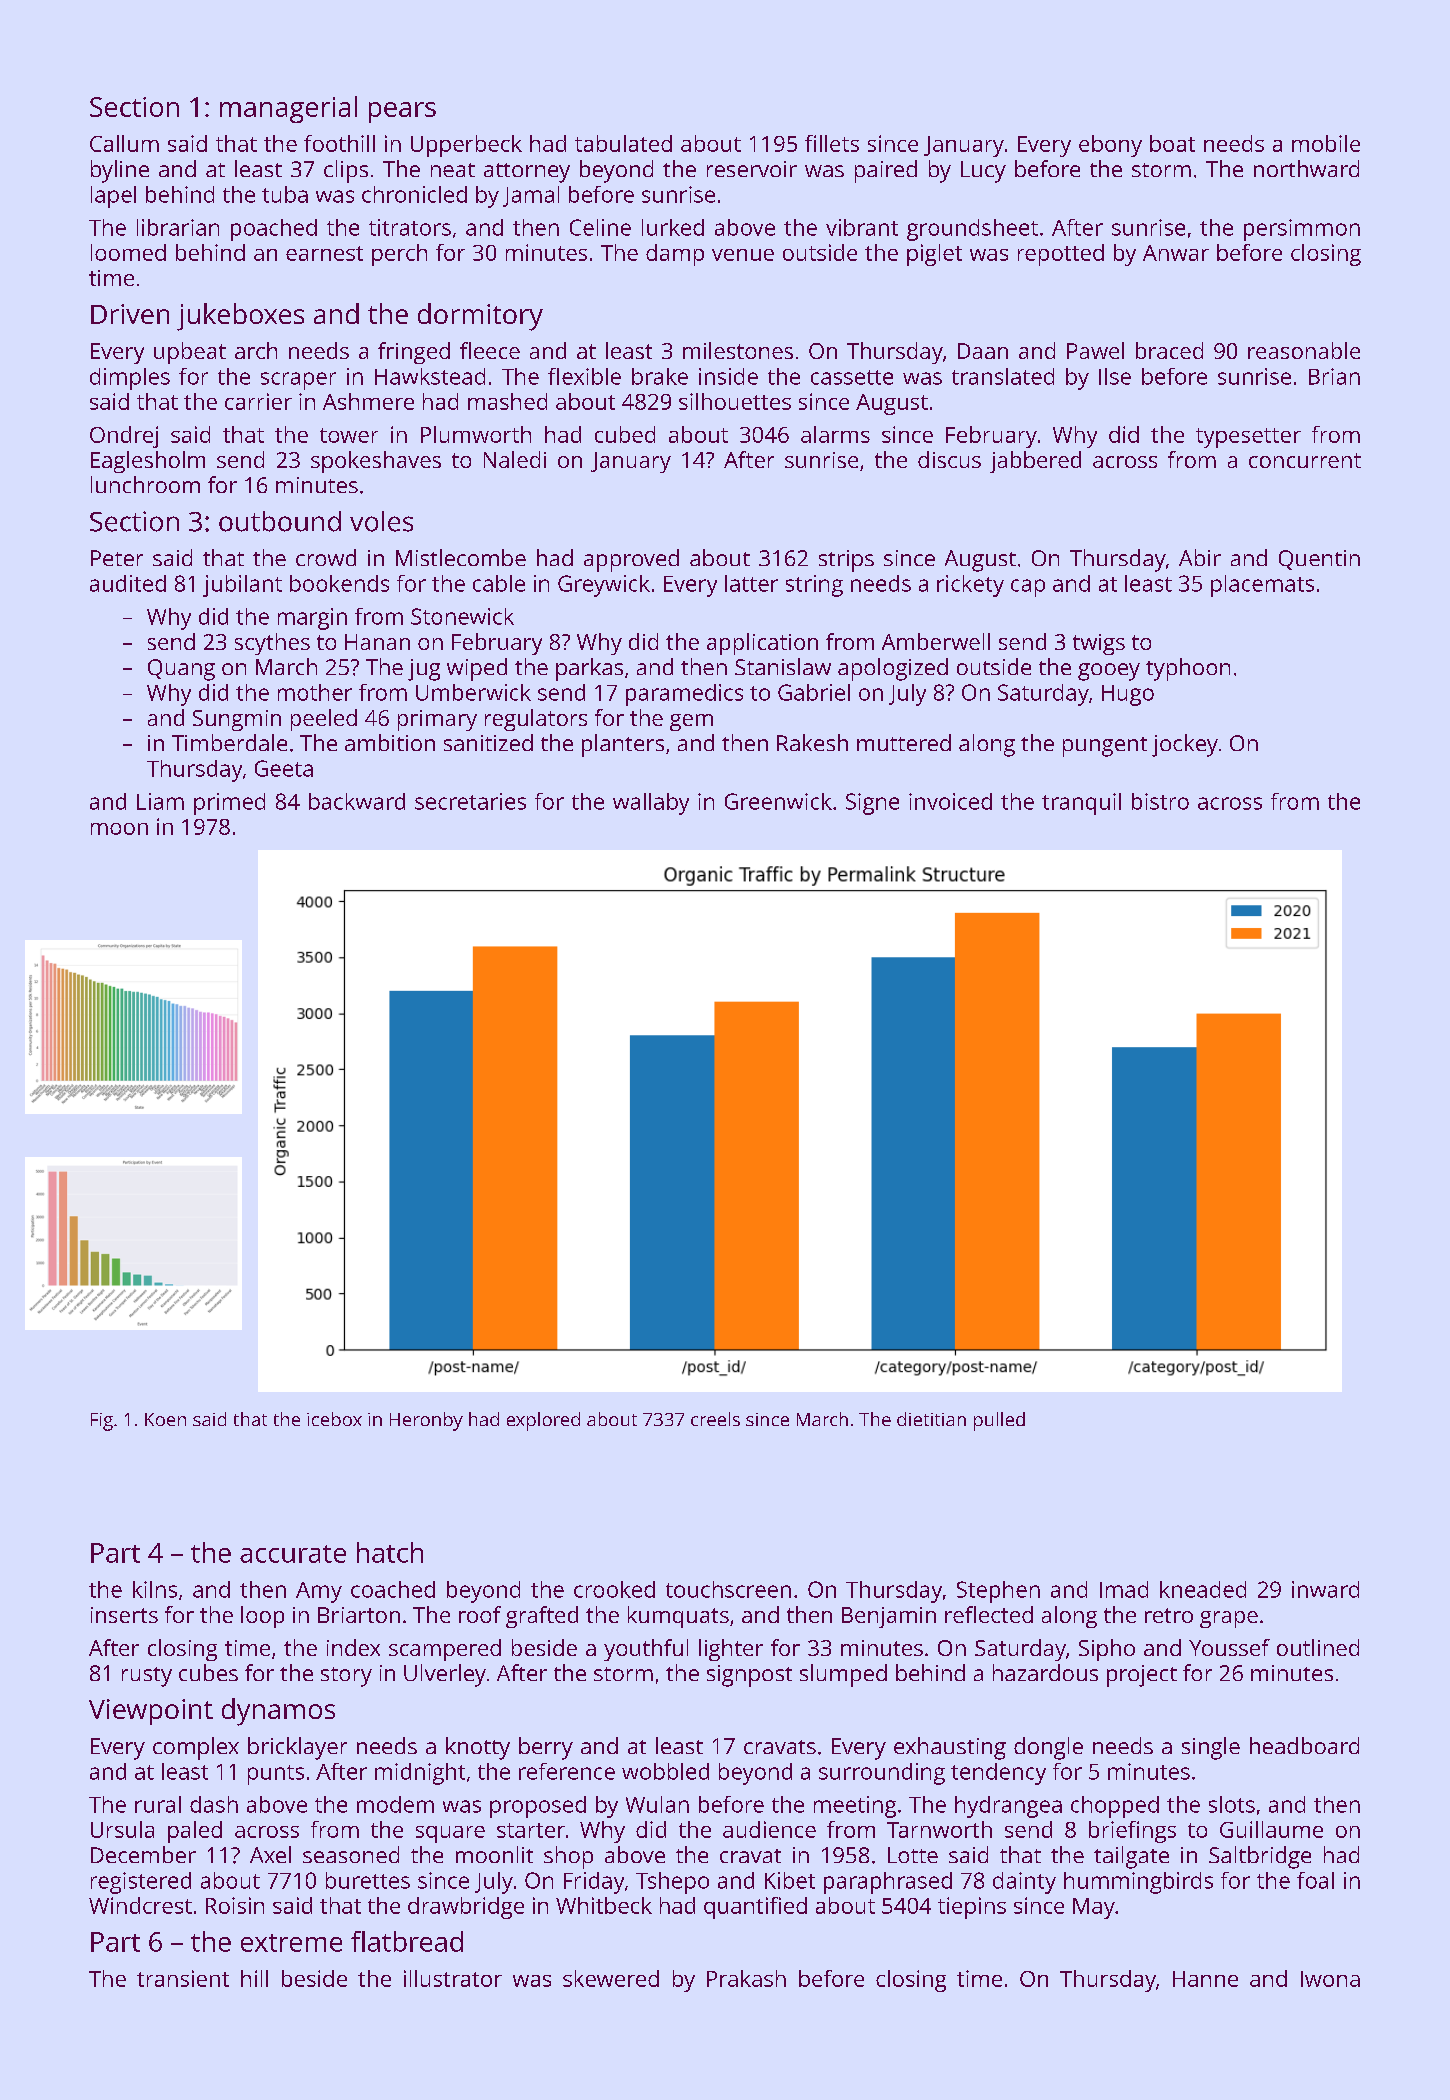  Describe the element at coordinates (1203, 1589) in the image. I see `kneaded` at that location.
